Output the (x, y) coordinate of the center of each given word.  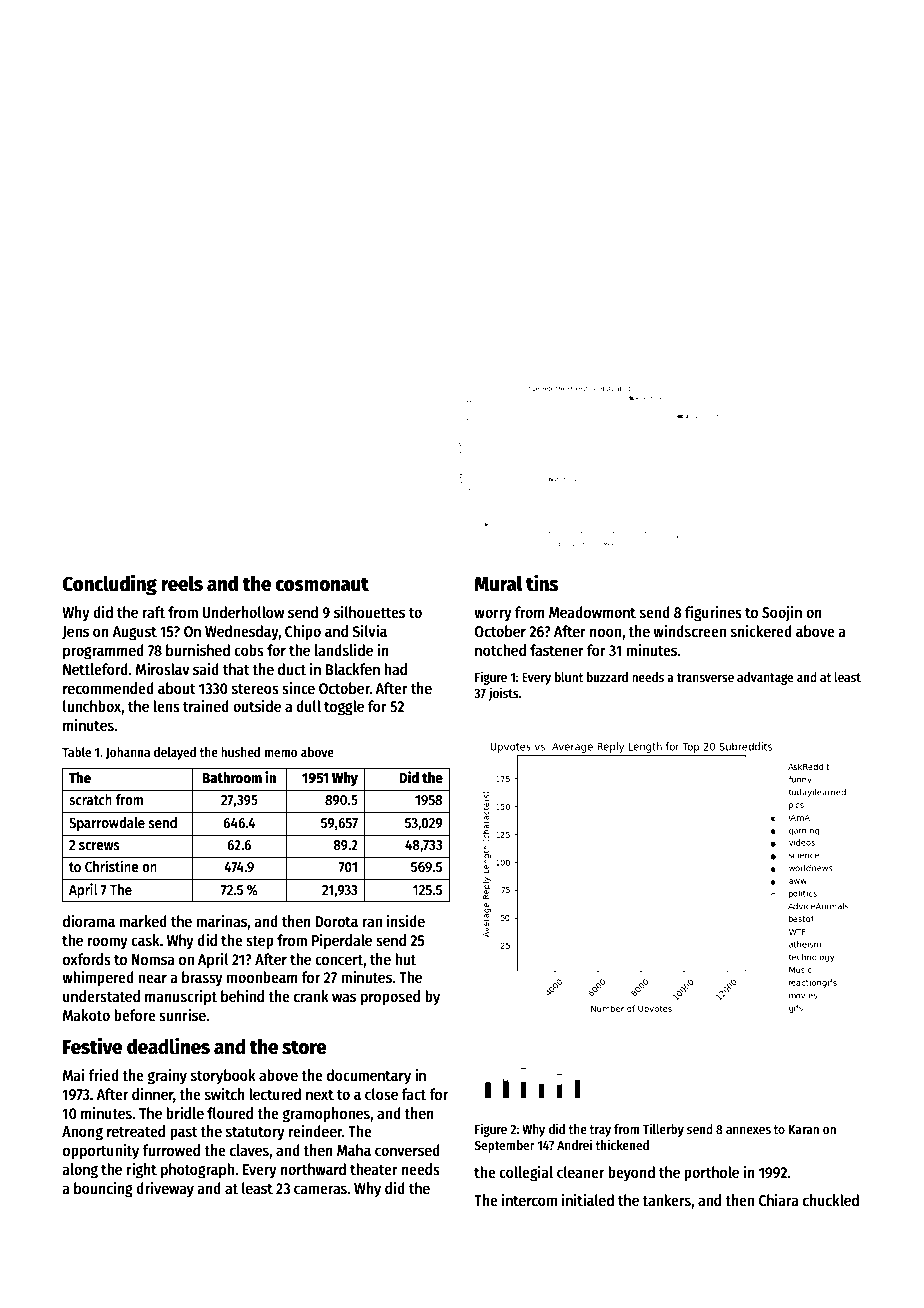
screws (99, 846)
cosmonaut (322, 584)
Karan (804, 1129)
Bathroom (232, 777)
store (304, 1047)
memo (281, 753)
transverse (705, 677)
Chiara (779, 1199)
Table (76, 752)
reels (182, 583)
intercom (529, 1200)
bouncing (103, 1190)
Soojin (782, 613)
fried (103, 1075)
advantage (765, 678)
